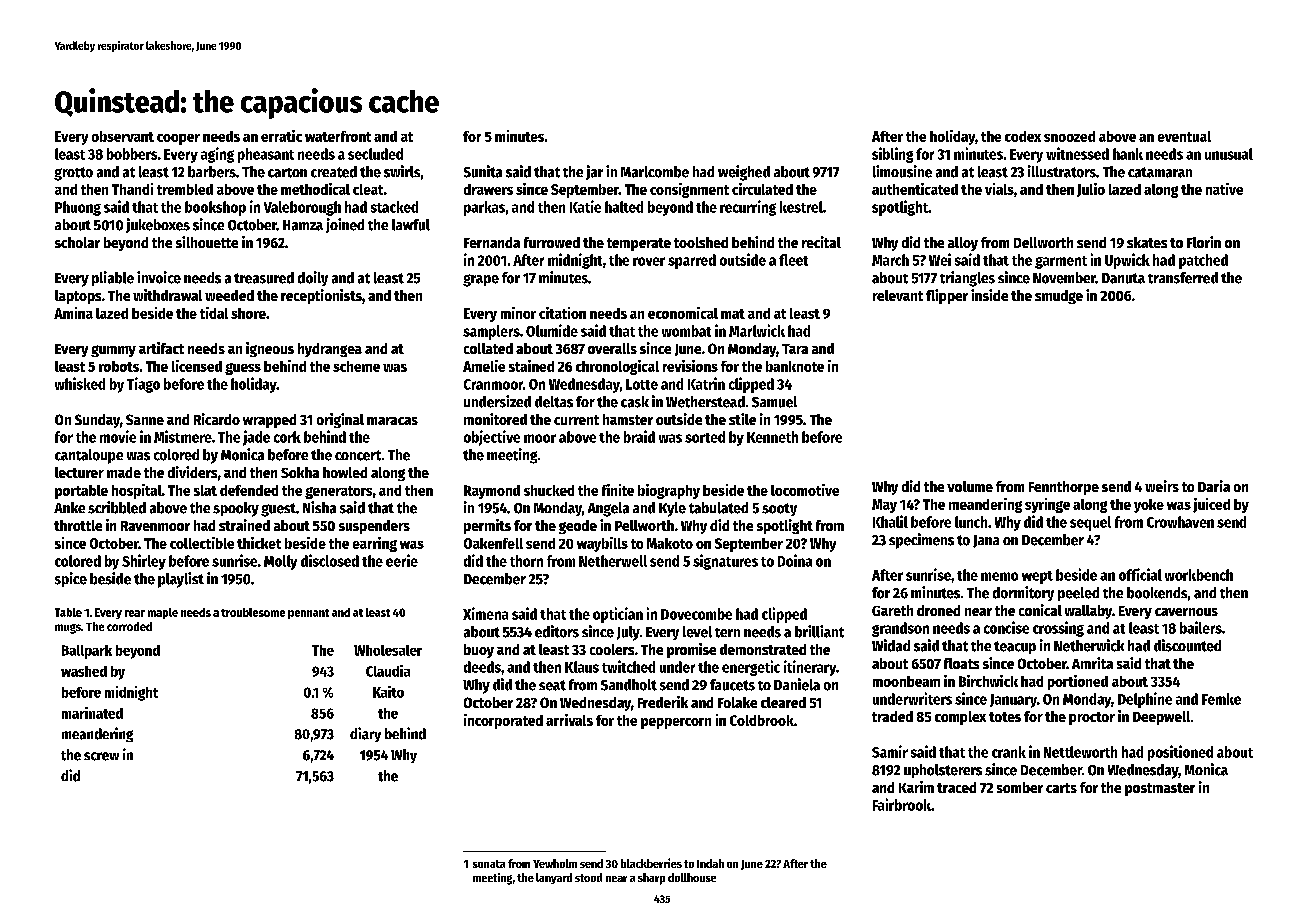 The height and width of the image is (924, 1308). I want to click on Frederik, so click(663, 702).
